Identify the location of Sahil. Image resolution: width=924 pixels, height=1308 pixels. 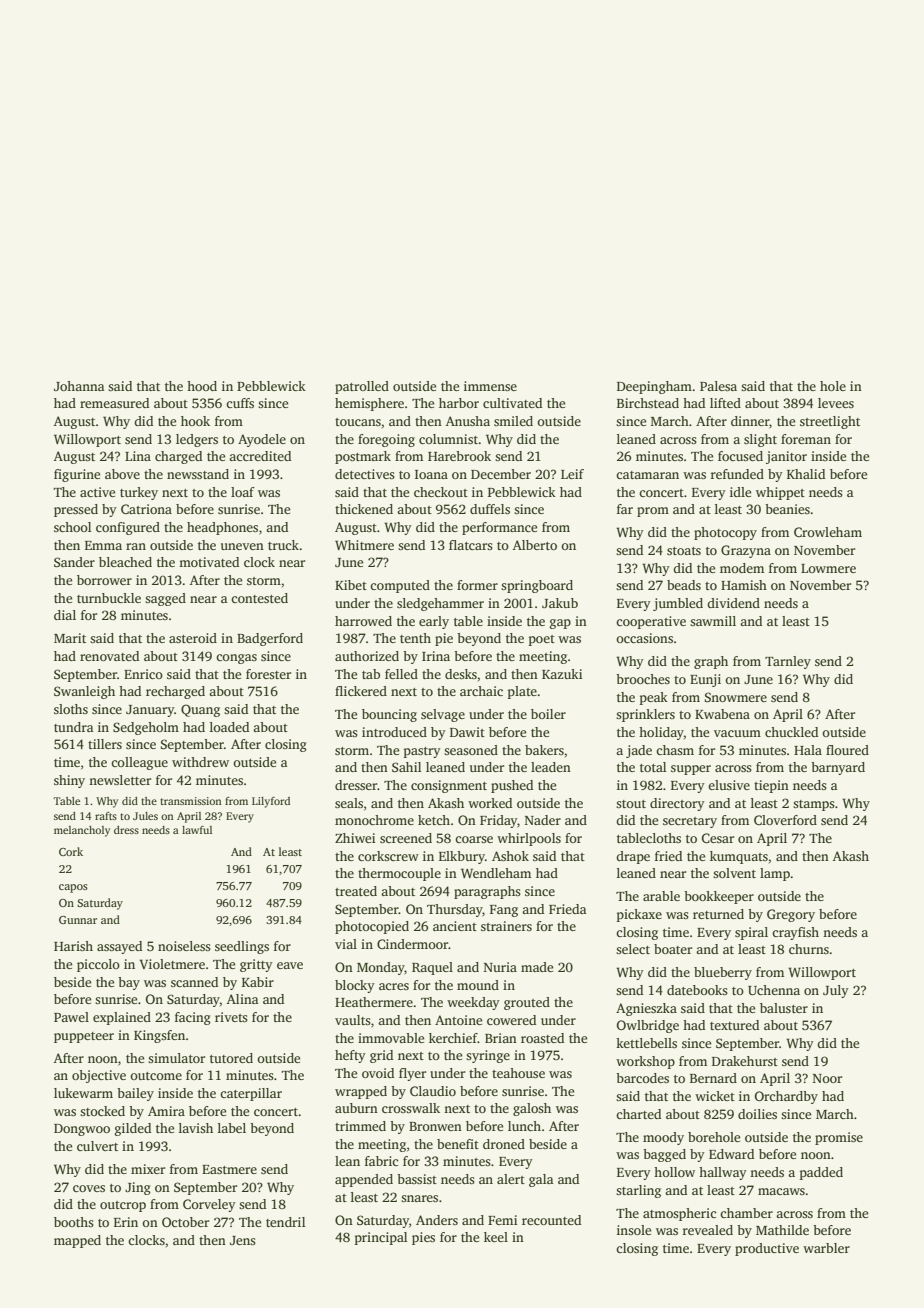
(406, 767).
